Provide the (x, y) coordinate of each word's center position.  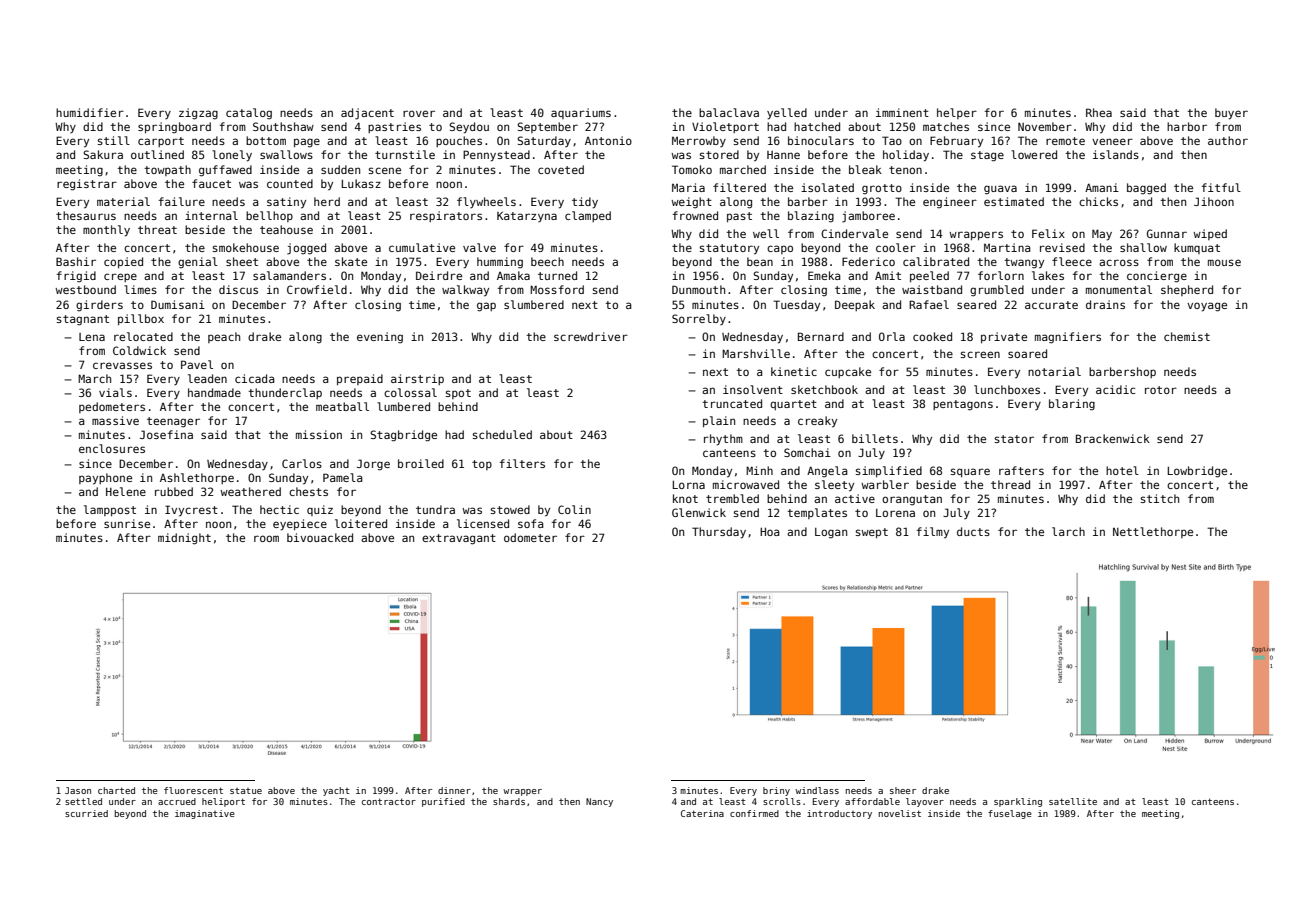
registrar (87, 185)
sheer (903, 790)
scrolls (782, 801)
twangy (1024, 263)
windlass (817, 790)
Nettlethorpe (1153, 532)
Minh (759, 470)
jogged (306, 249)
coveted (561, 169)
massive (115, 420)
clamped (588, 216)
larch (1068, 531)
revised (1062, 247)
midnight (184, 539)
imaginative (205, 814)
